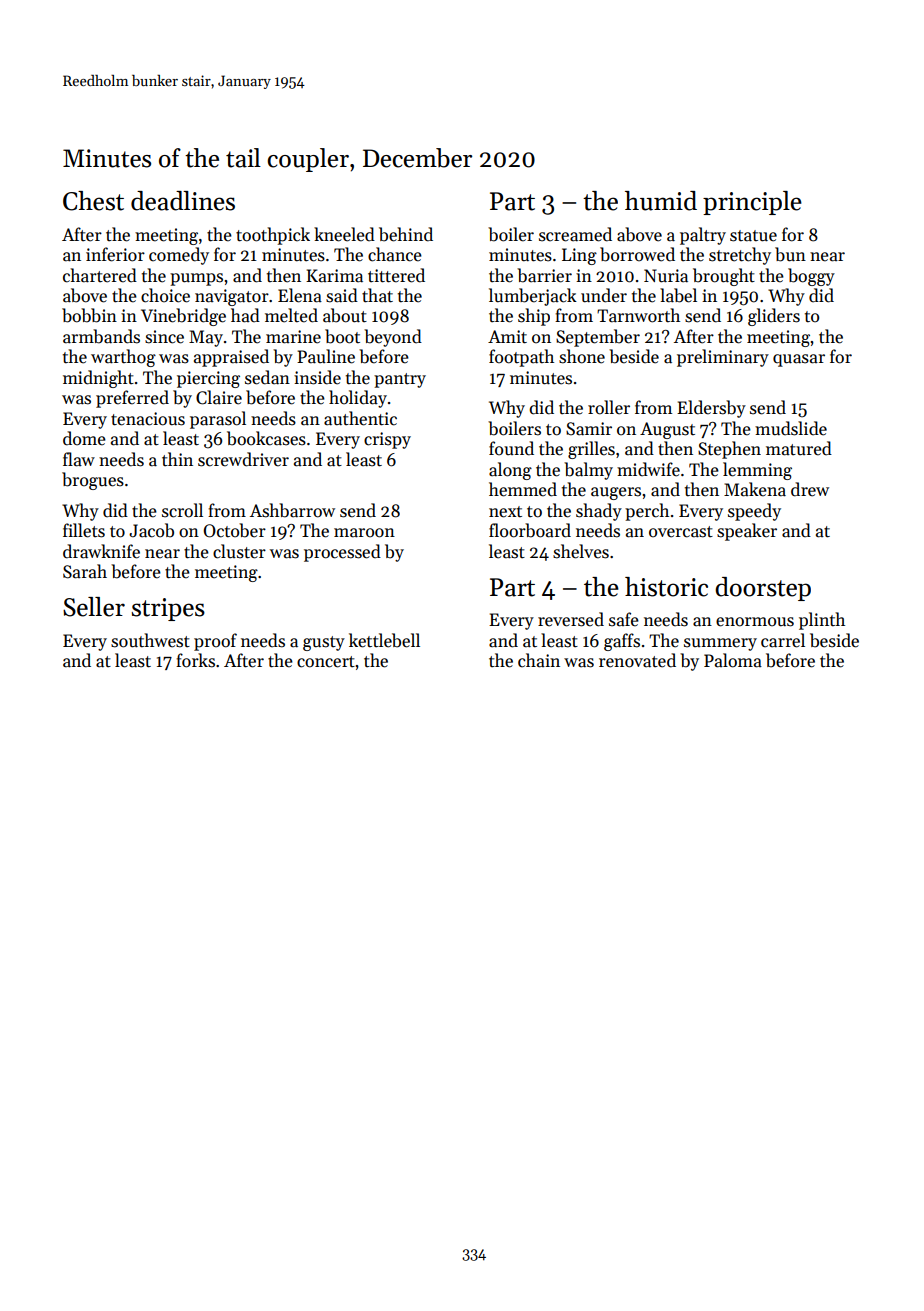  What do you see at coordinates (182, 510) in the image?
I see `scroll` at bounding box center [182, 510].
